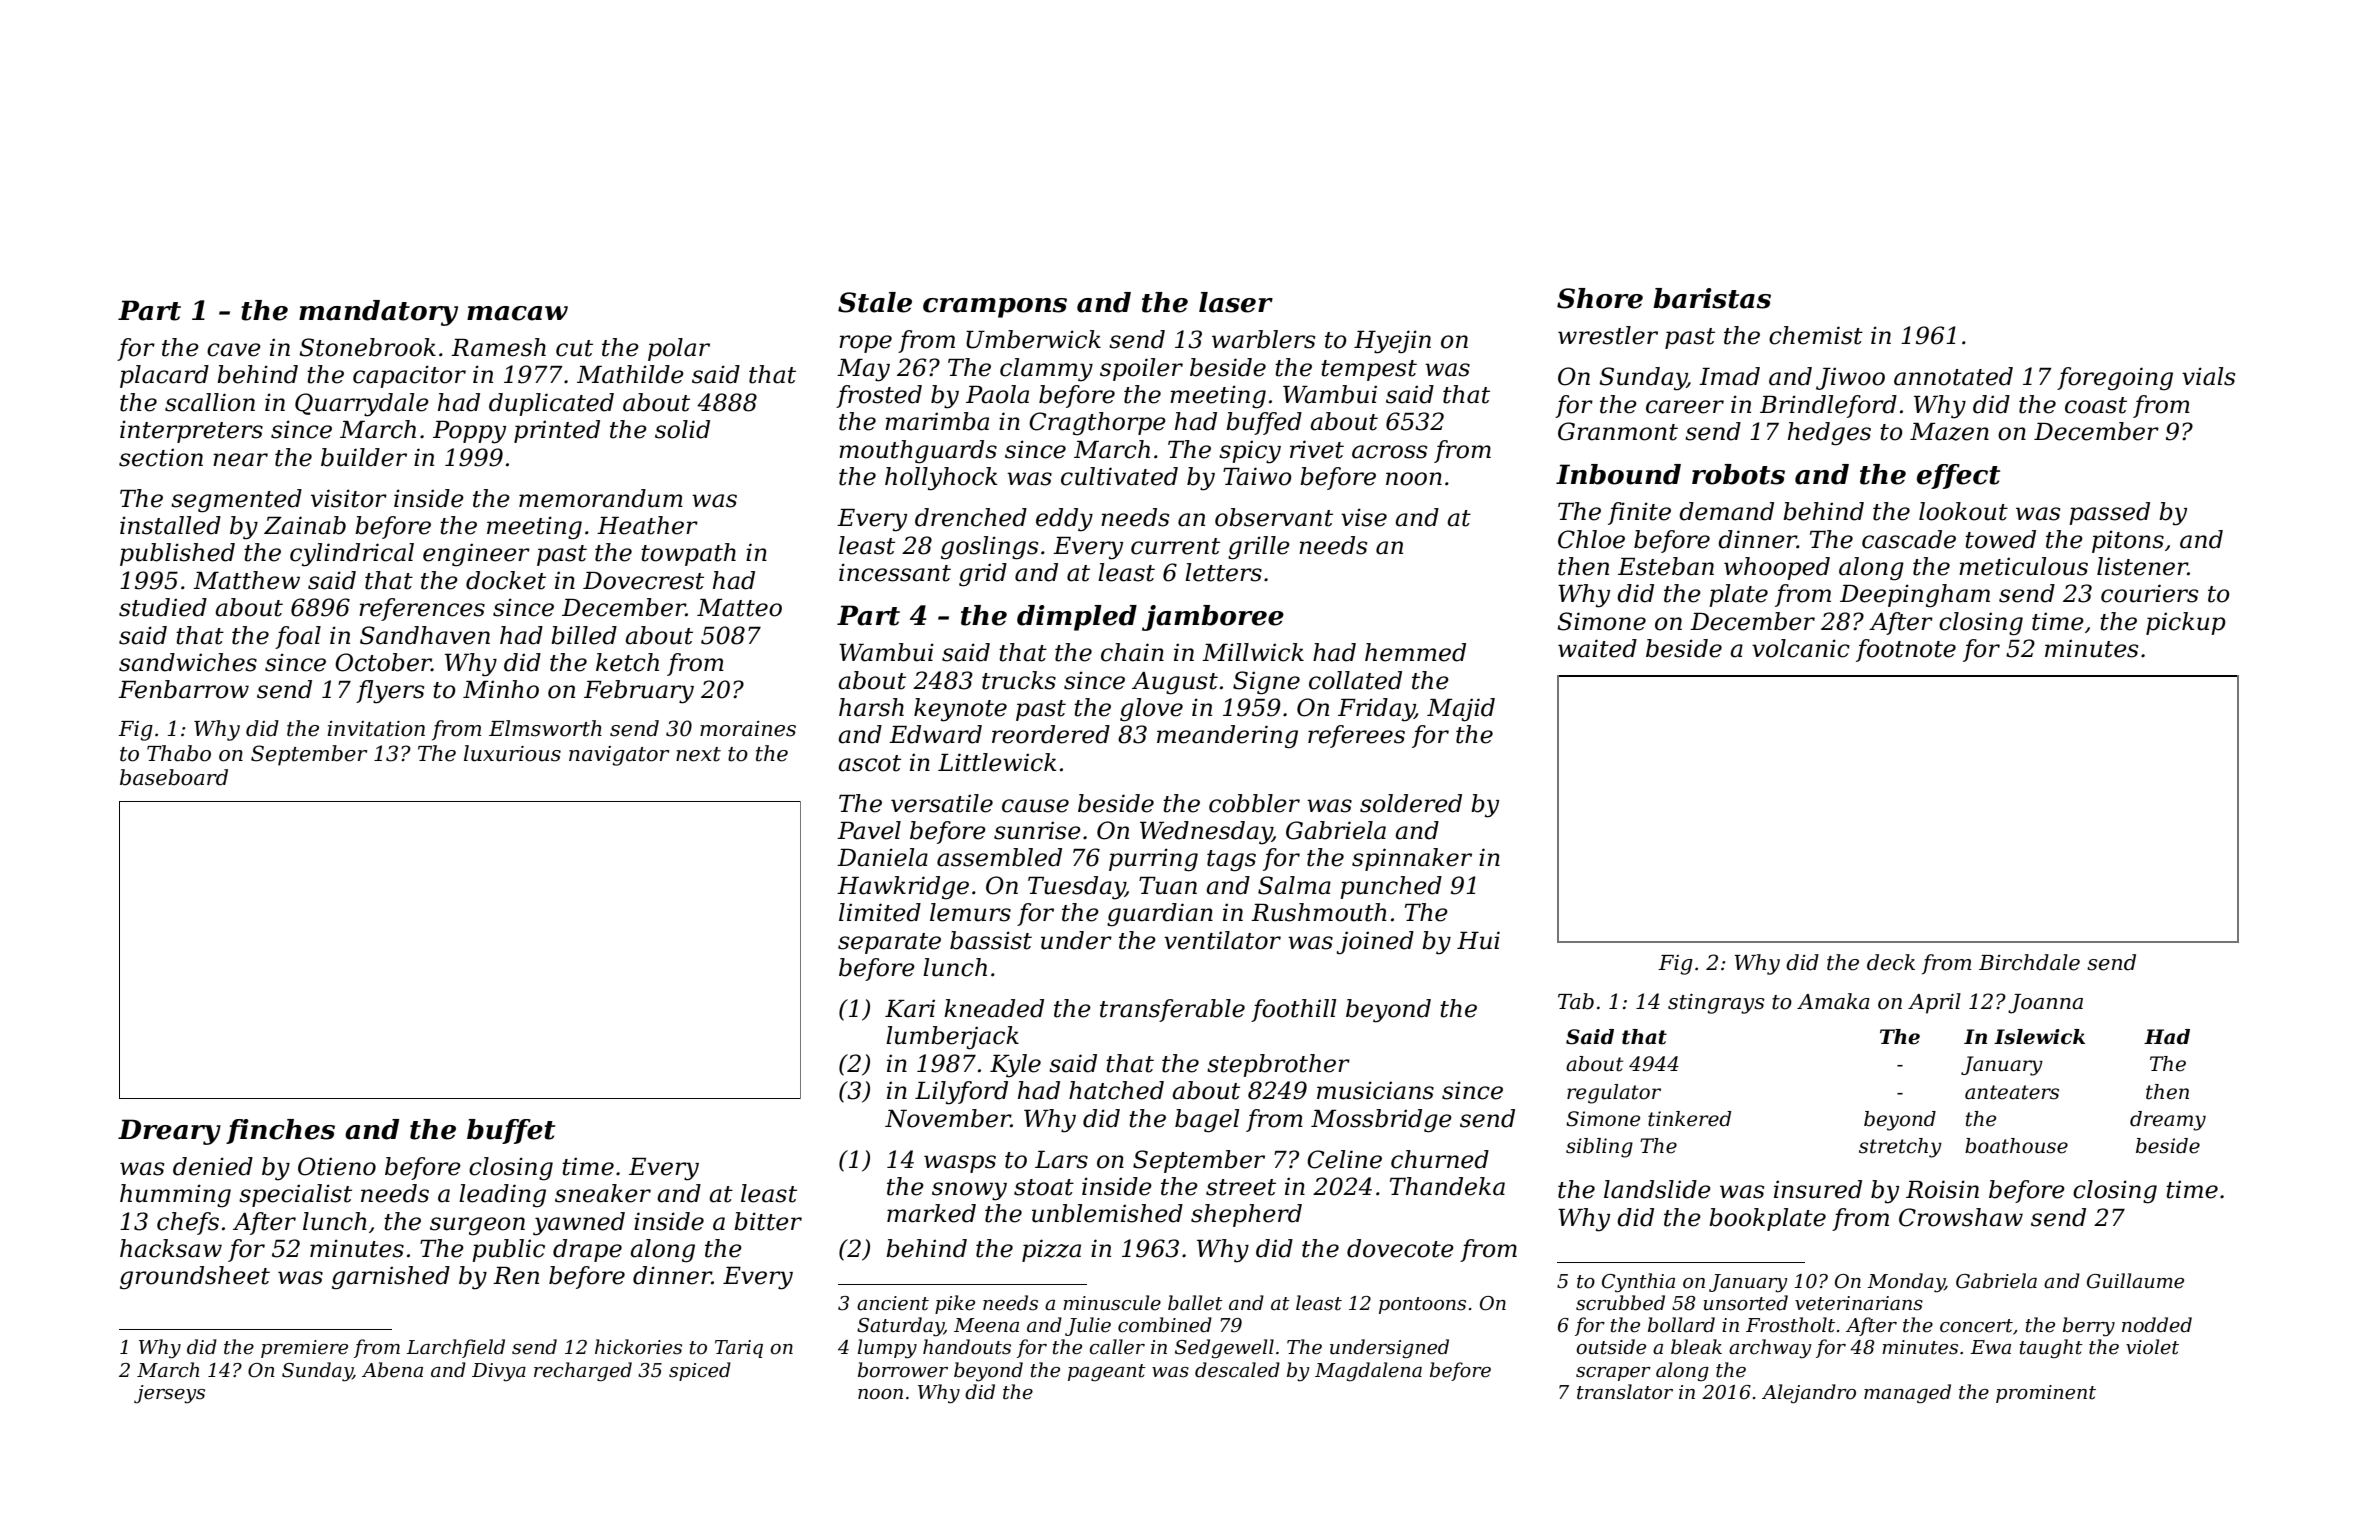  Describe the element at coordinates (391, 1277) in the screenshot. I see `garnished` at that location.
